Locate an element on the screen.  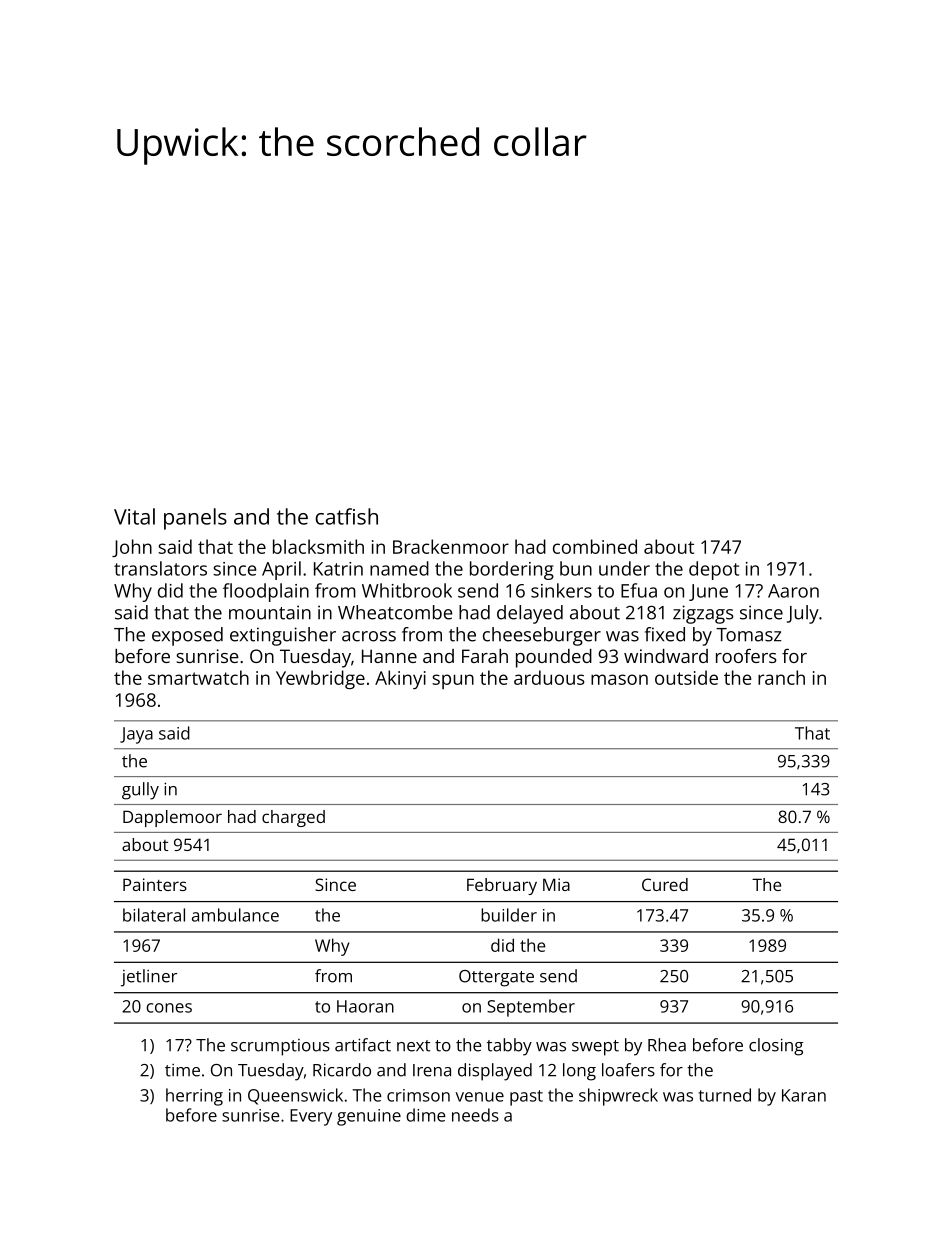
jetliner is located at coordinates (149, 978).
